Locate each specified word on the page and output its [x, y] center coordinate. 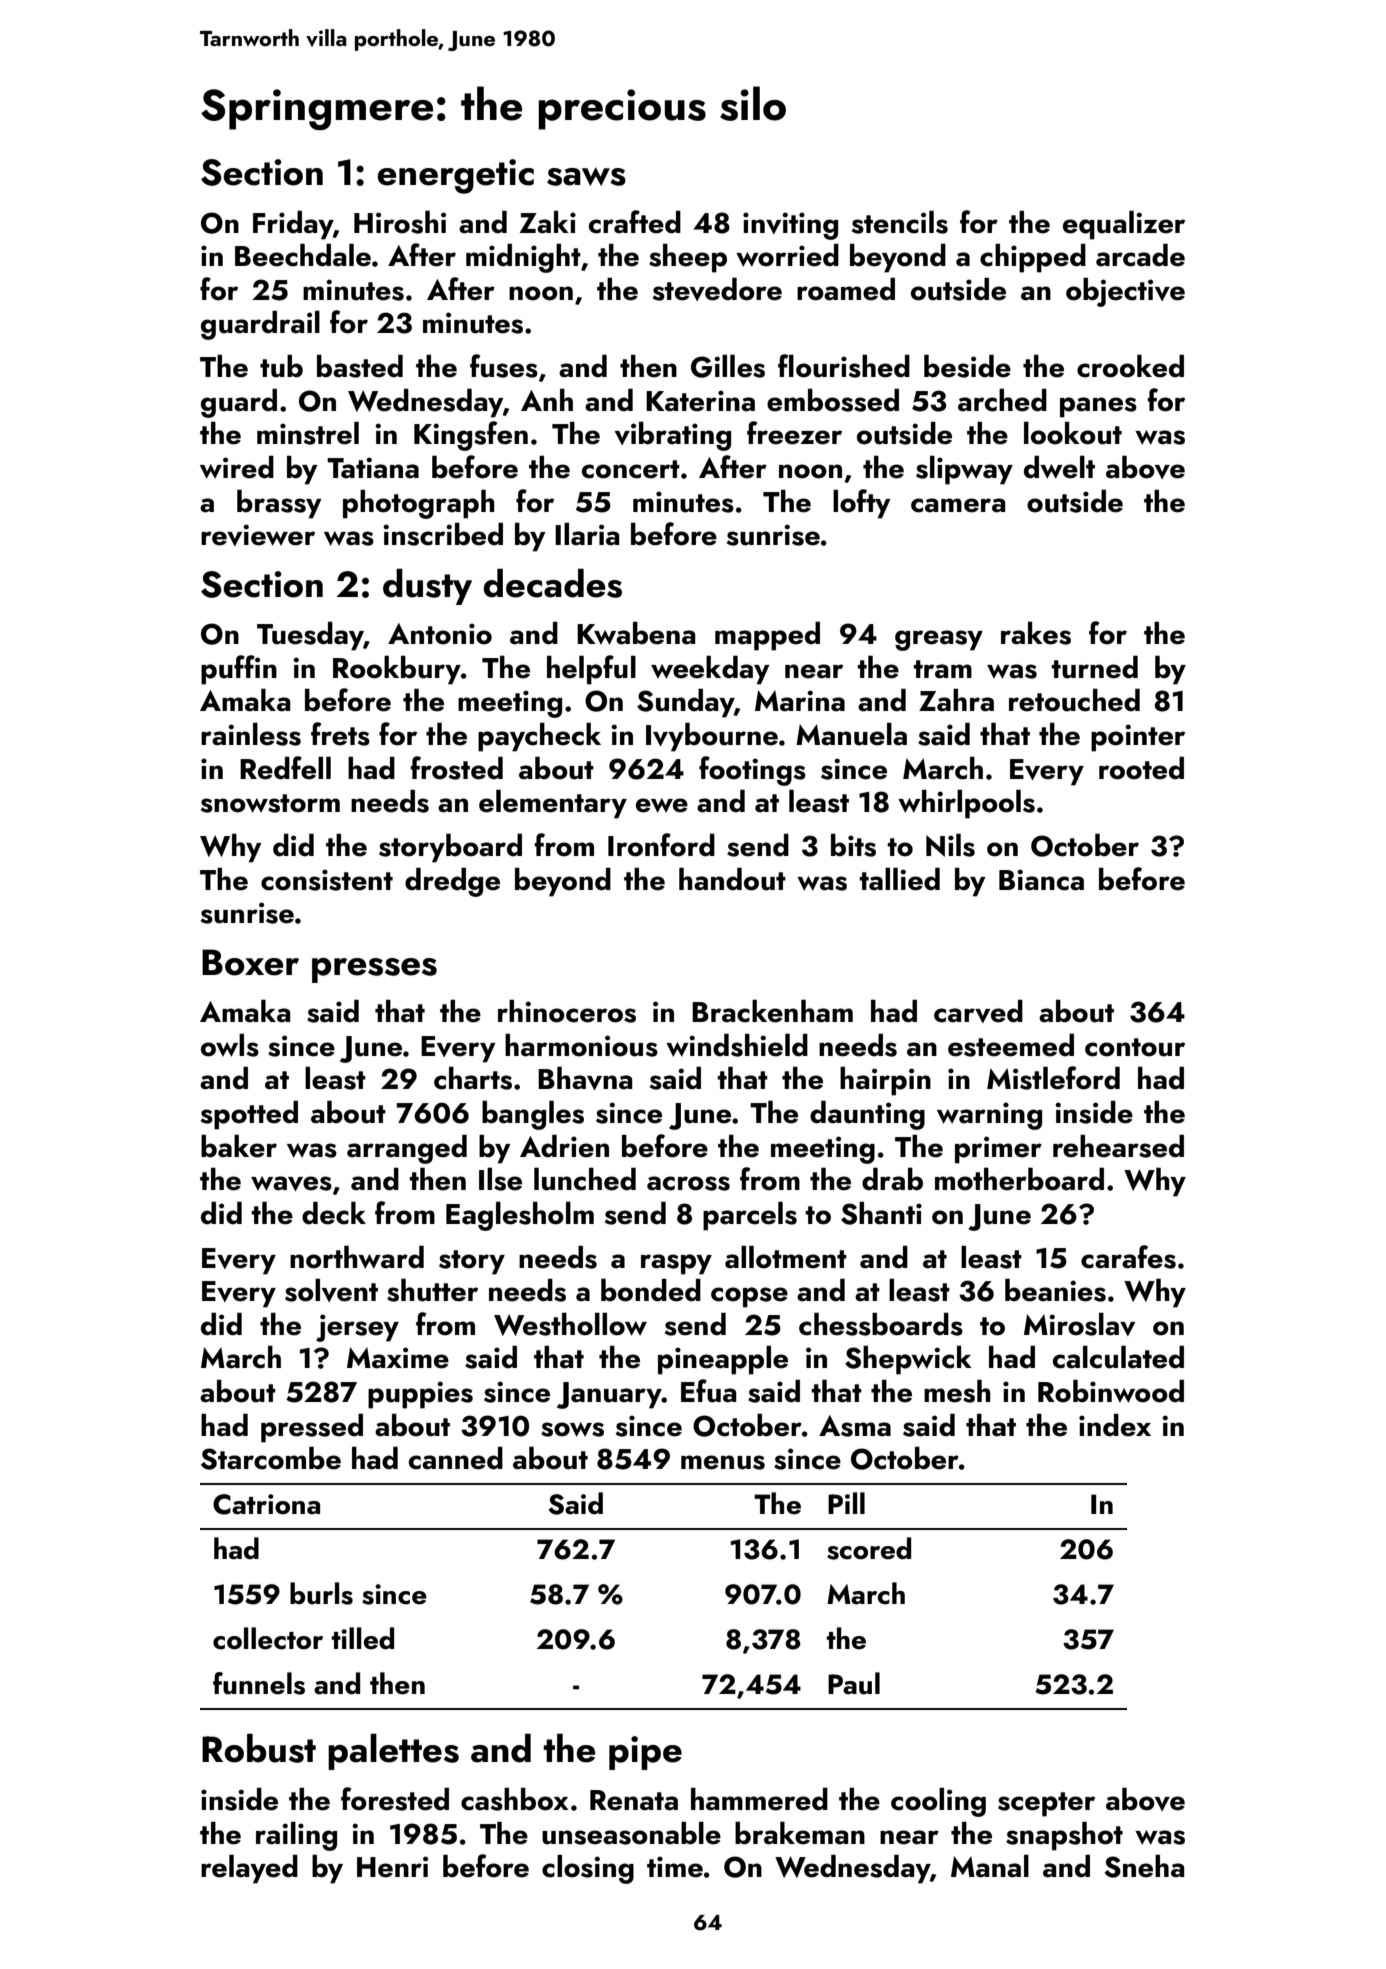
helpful [591, 670]
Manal [990, 1866]
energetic [455, 176]
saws [586, 176]
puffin [239, 670]
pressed [312, 1428]
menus [723, 1462]
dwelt [1059, 467]
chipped [1033, 258]
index [1115, 1425]
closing [588, 1869]
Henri [392, 1867]
